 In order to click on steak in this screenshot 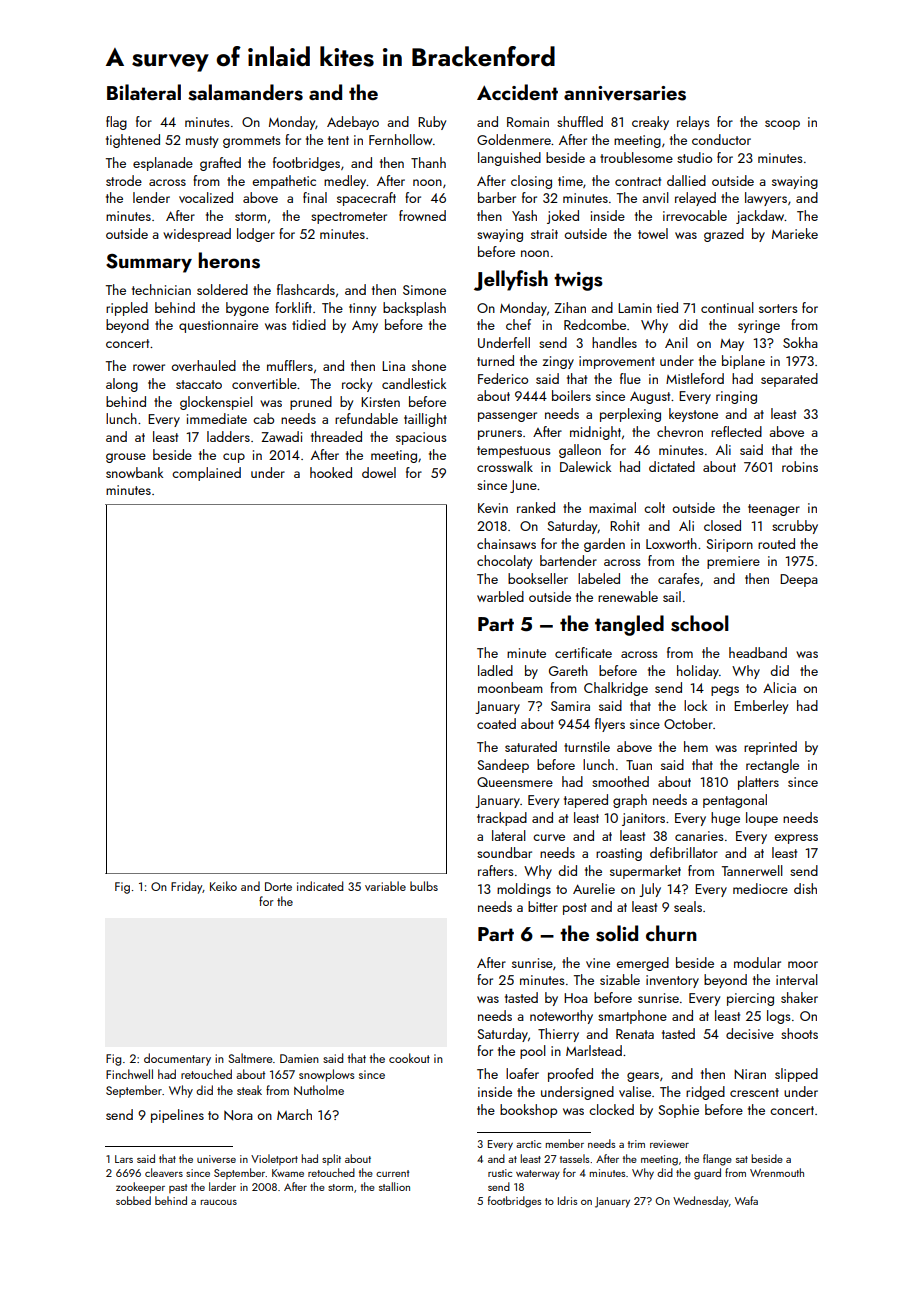, I will do `click(249, 1090)`.
